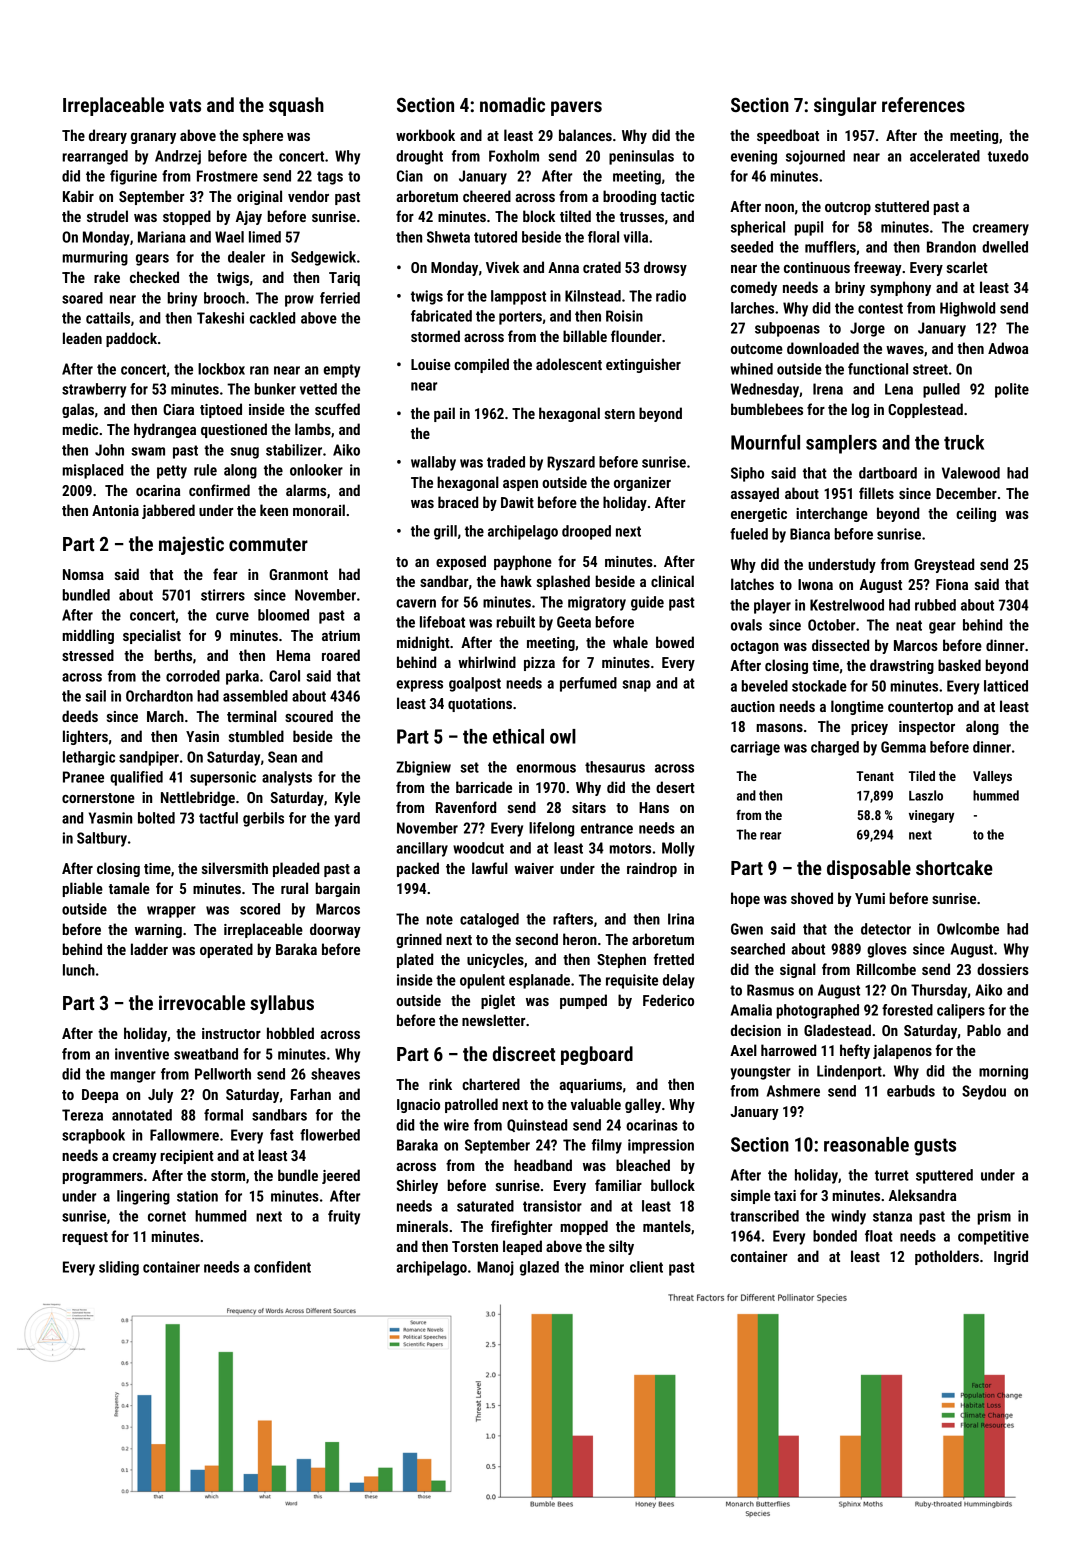 The width and height of the image is (1091, 1544). What do you see at coordinates (959, 665) in the image?
I see `basked` at bounding box center [959, 665].
